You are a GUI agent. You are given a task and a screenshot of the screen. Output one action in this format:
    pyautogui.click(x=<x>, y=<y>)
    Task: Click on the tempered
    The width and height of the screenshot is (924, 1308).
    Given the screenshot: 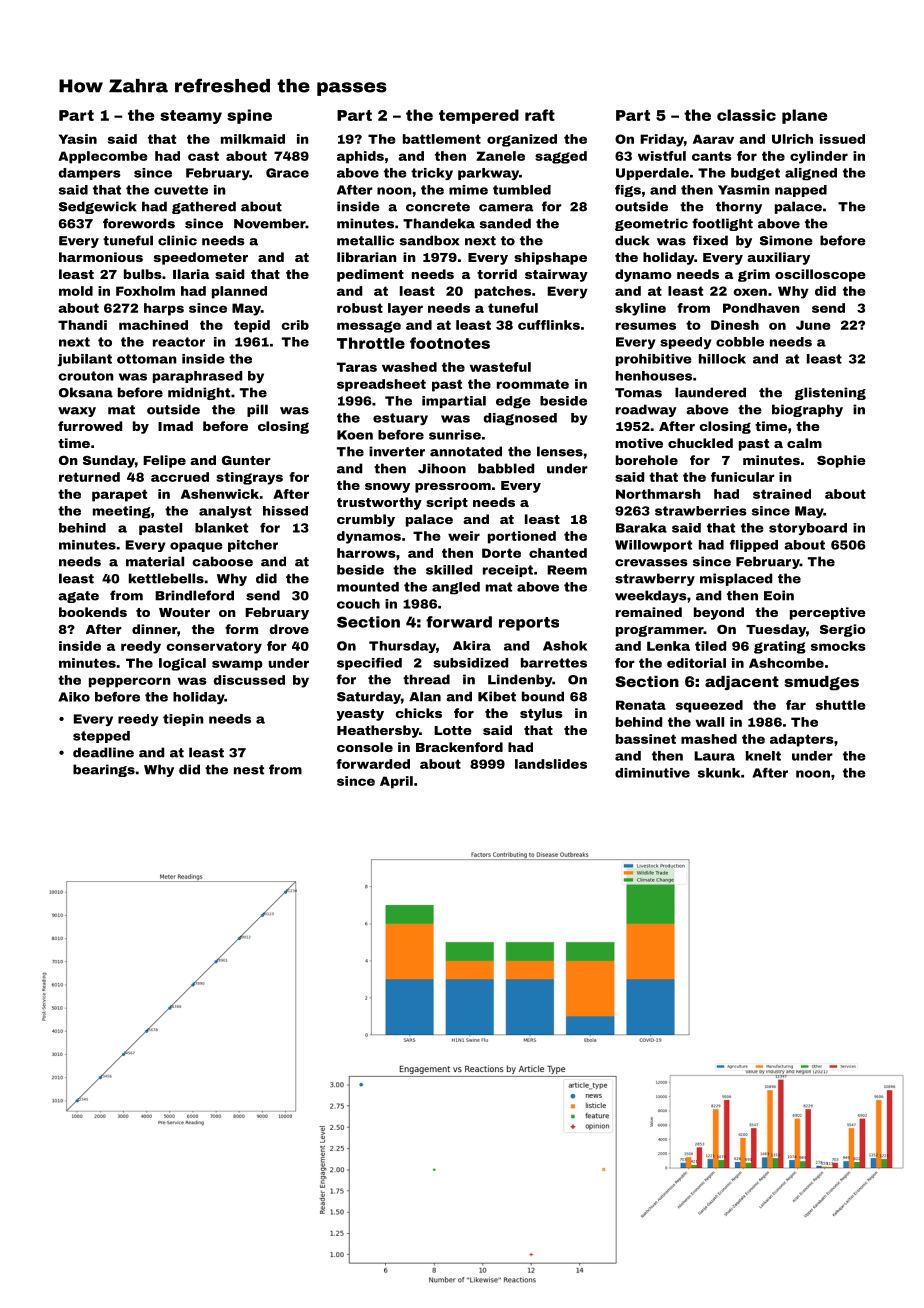 What is the action you would take?
    pyautogui.click(x=479, y=116)
